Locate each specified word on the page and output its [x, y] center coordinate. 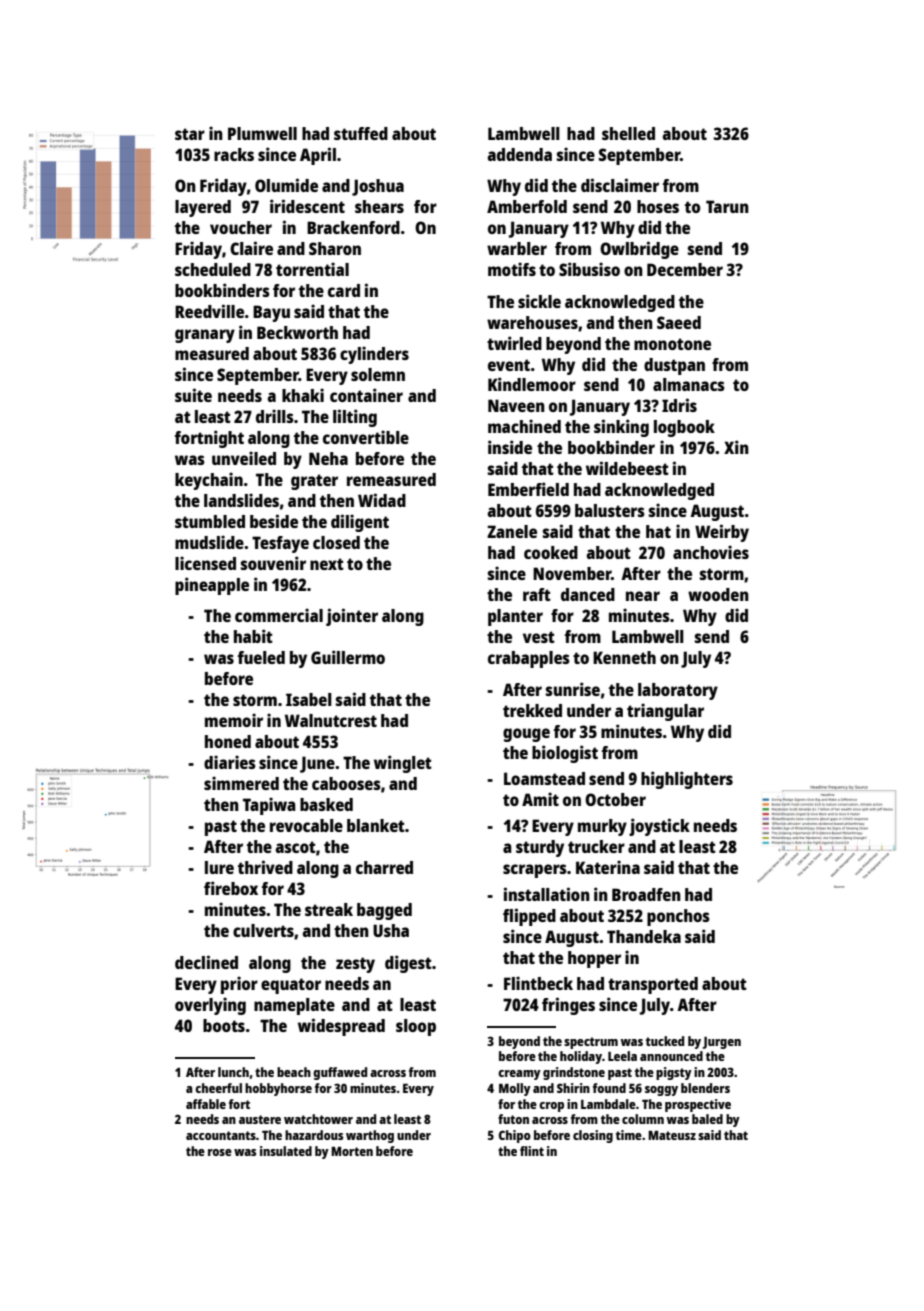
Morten [352, 1151]
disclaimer [620, 185]
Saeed [679, 322]
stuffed [361, 133]
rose [220, 1152]
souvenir [273, 563]
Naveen [516, 405]
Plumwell [262, 133]
